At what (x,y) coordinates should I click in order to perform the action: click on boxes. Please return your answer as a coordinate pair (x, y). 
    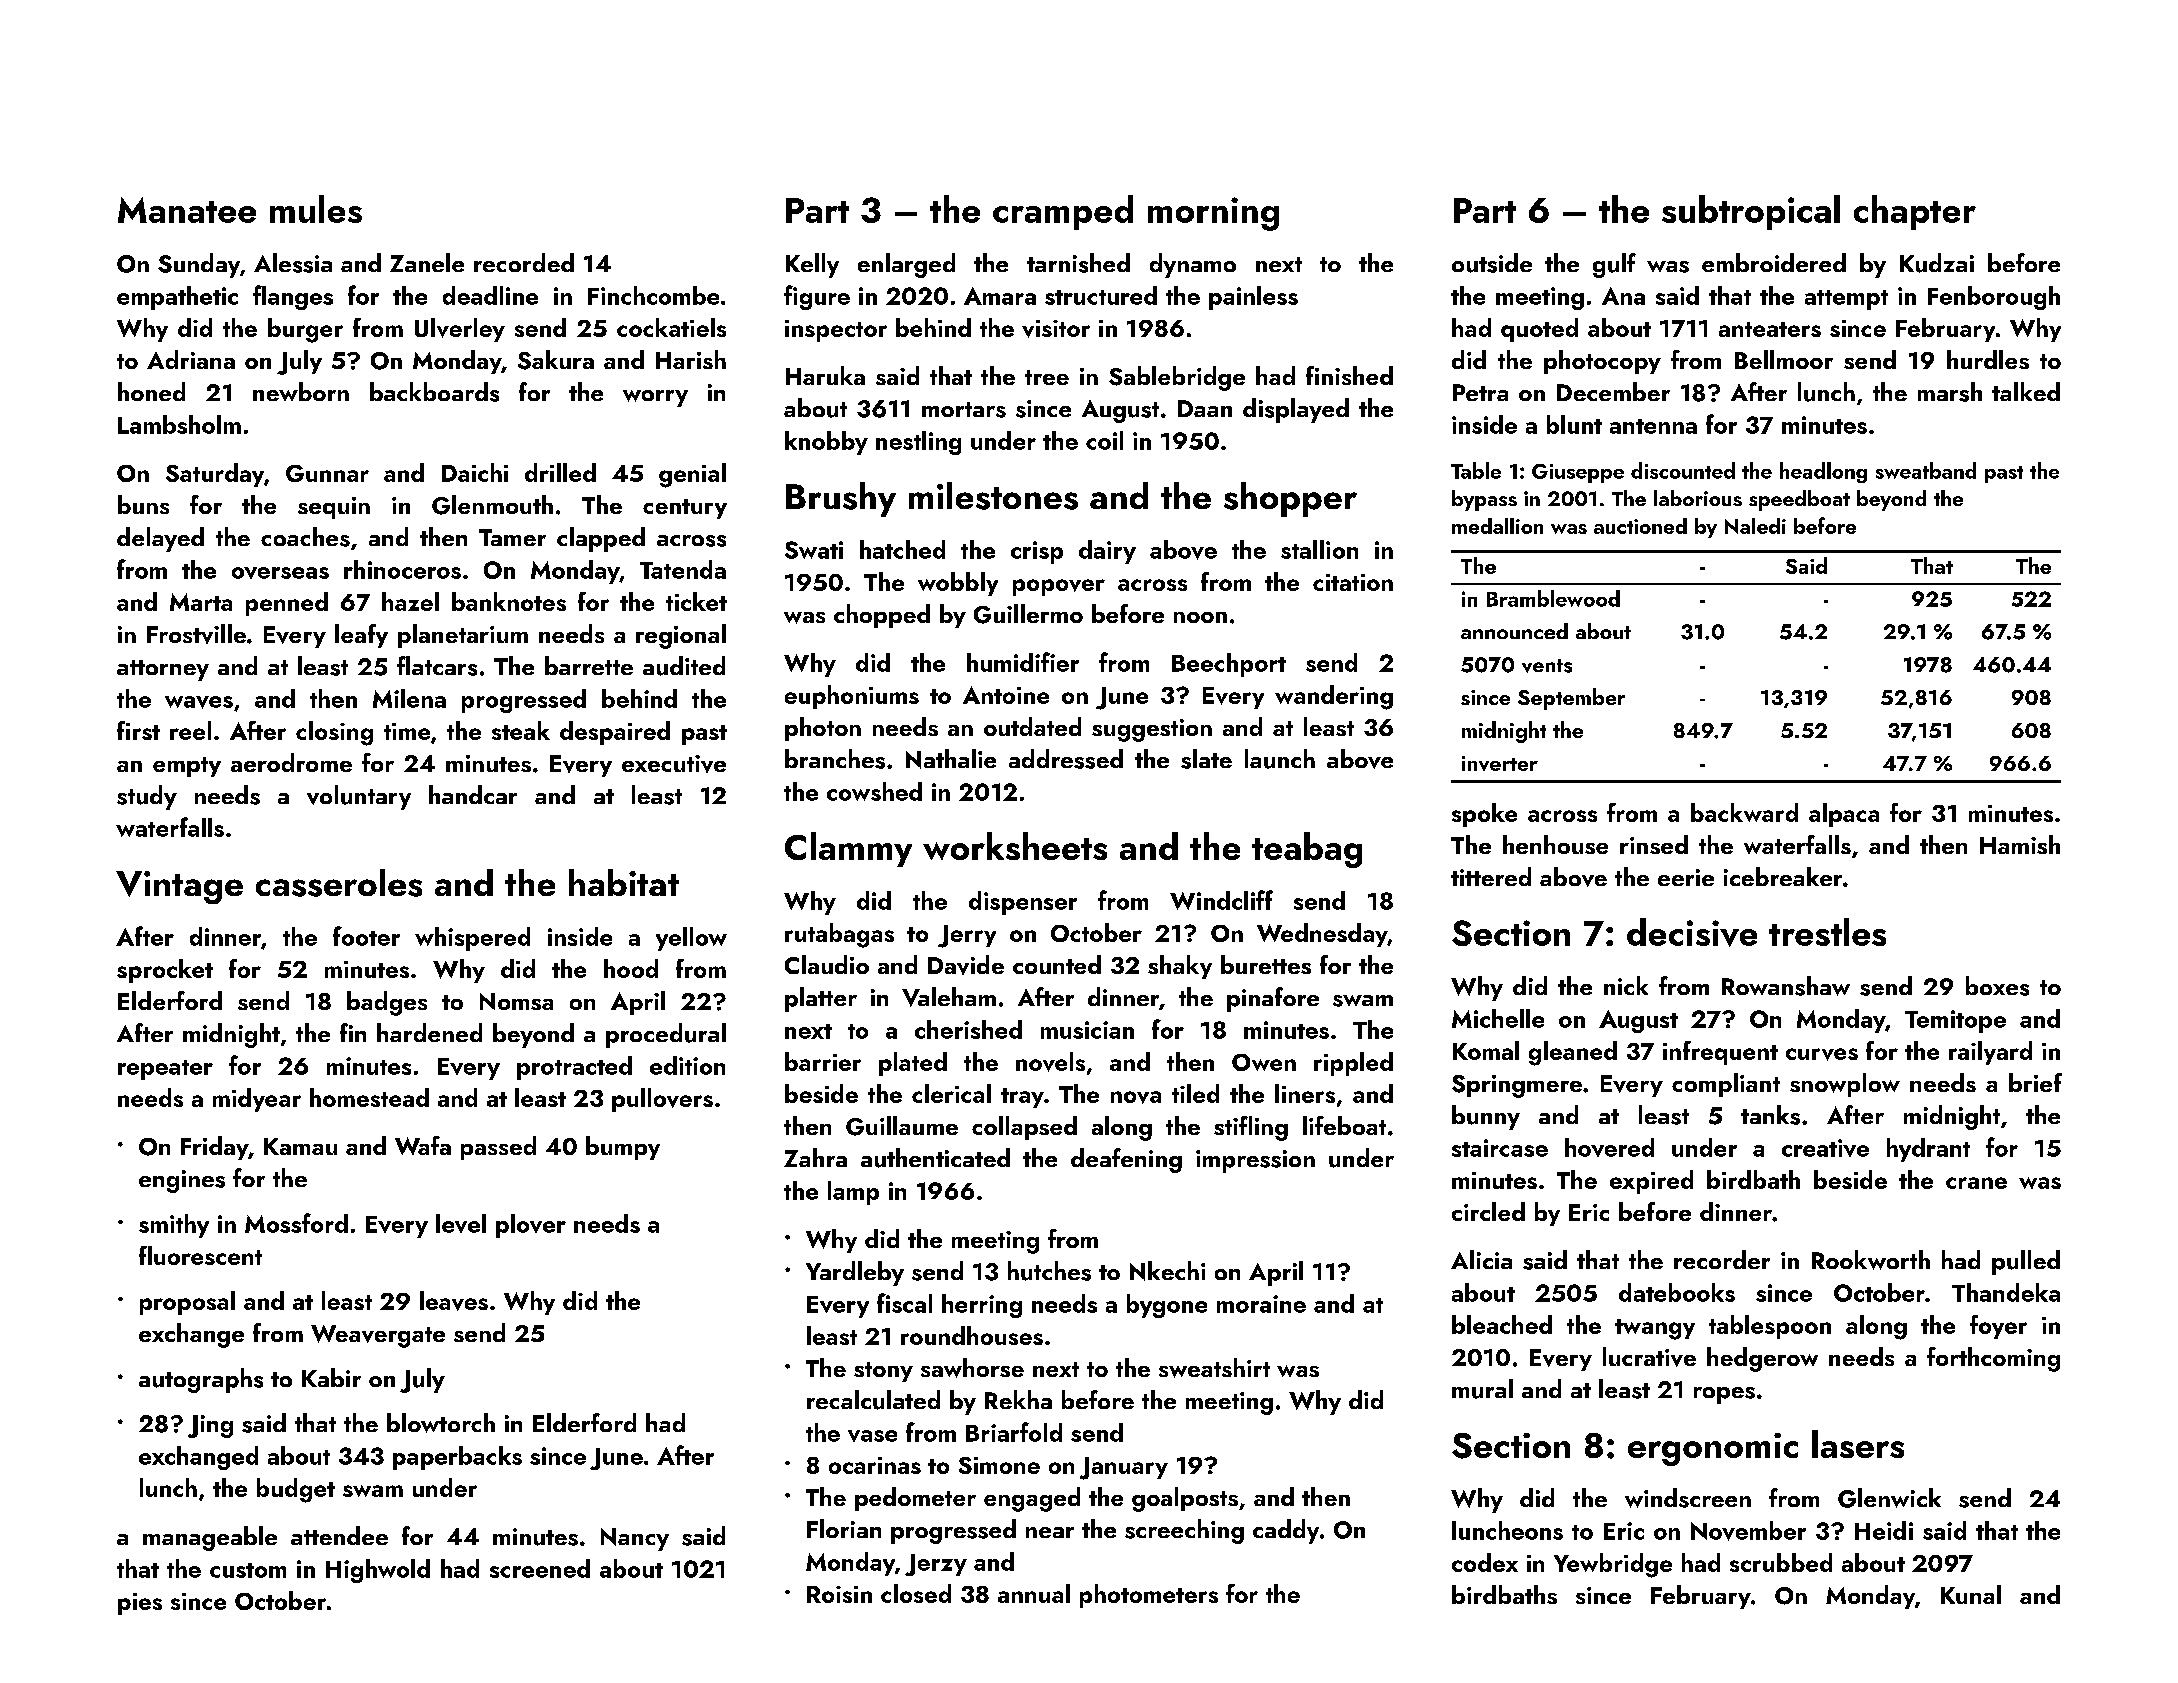
    Looking at the image, I should click on (1997, 986).
